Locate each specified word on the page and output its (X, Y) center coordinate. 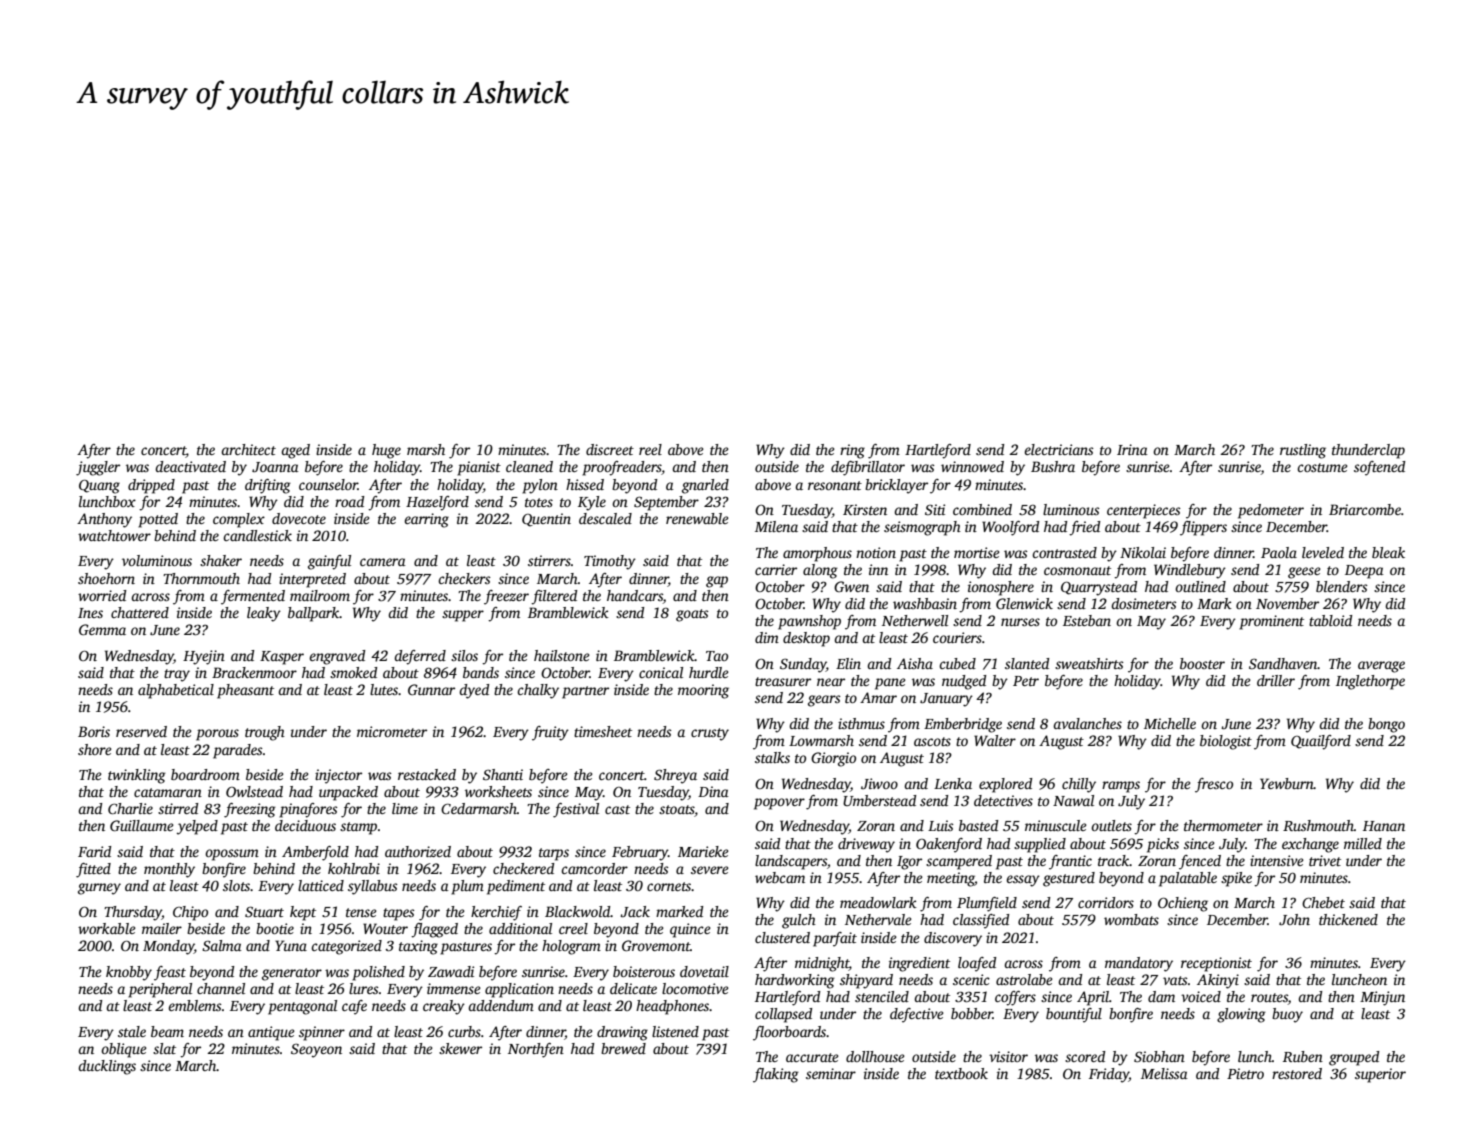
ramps (1121, 787)
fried (1084, 528)
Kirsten (865, 509)
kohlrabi (354, 868)
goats (692, 615)
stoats (677, 811)
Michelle (1170, 723)
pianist (479, 468)
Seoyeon (316, 1050)
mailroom (320, 595)
